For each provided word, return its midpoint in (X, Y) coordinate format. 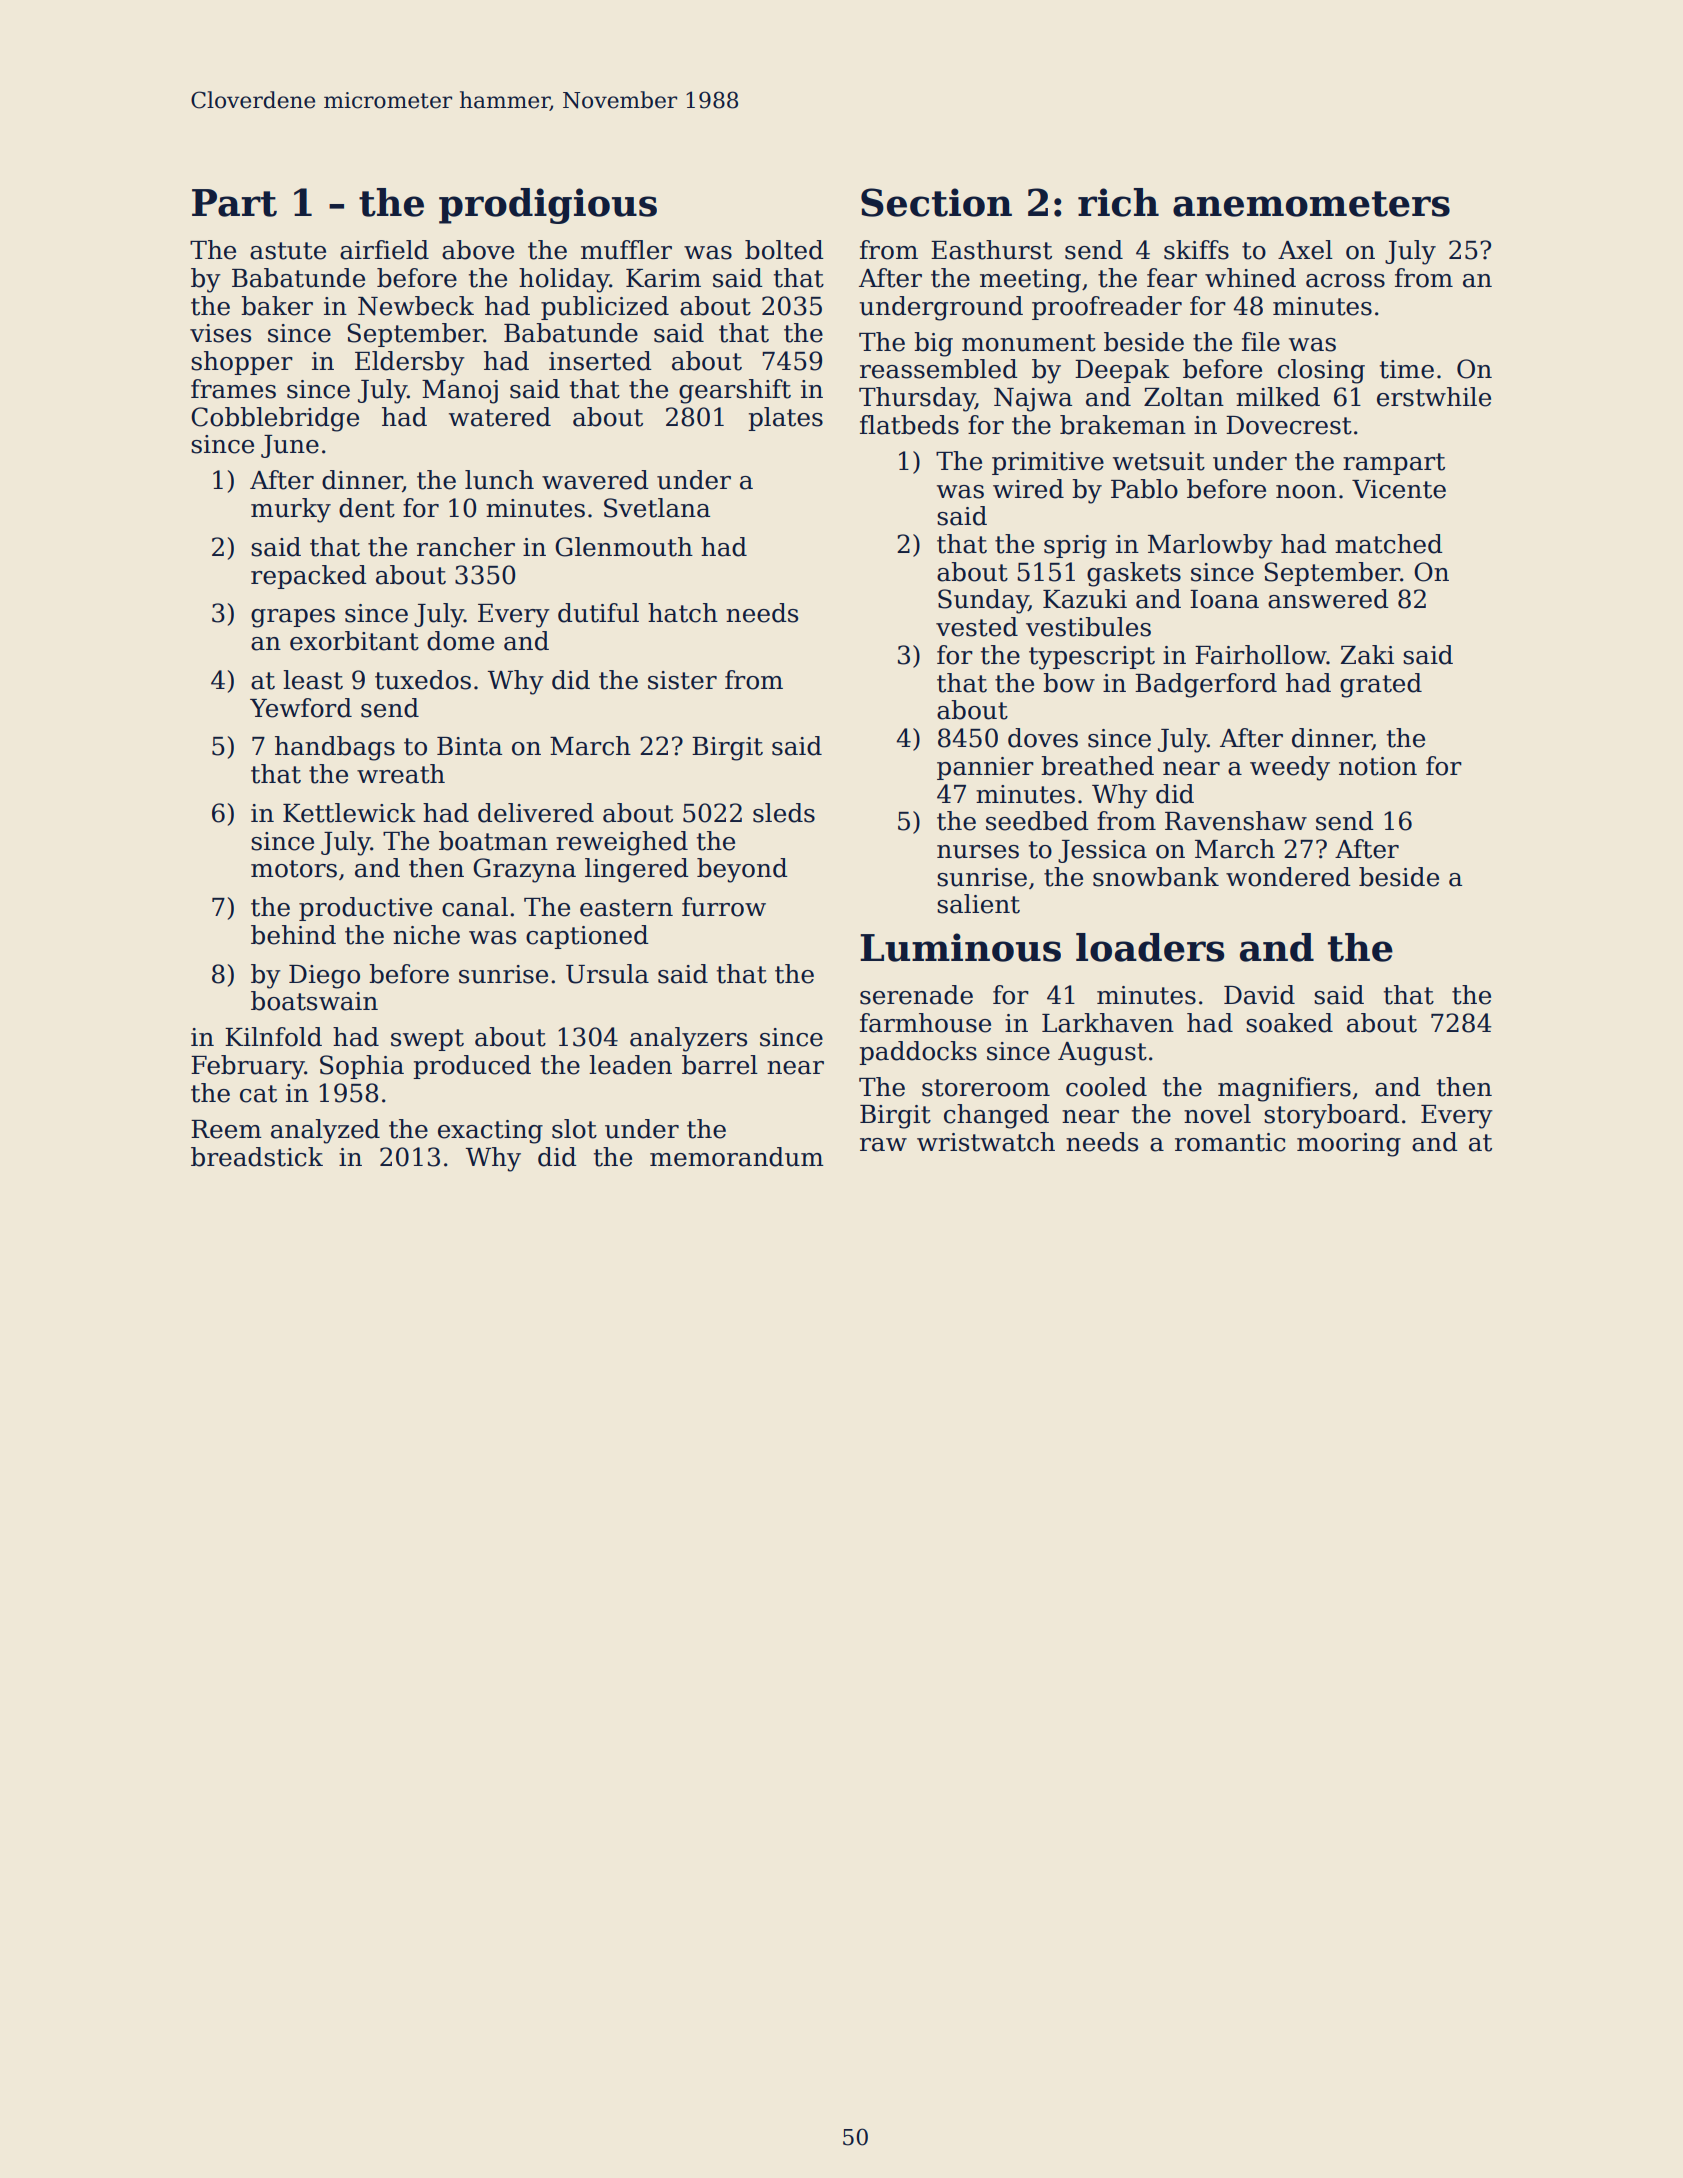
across (1345, 281)
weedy (1290, 768)
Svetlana (657, 508)
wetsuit (1159, 461)
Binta (469, 746)
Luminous (960, 947)
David (1259, 995)
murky (291, 510)
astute (288, 251)
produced (472, 1067)
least (313, 680)
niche (426, 935)
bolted (784, 250)
